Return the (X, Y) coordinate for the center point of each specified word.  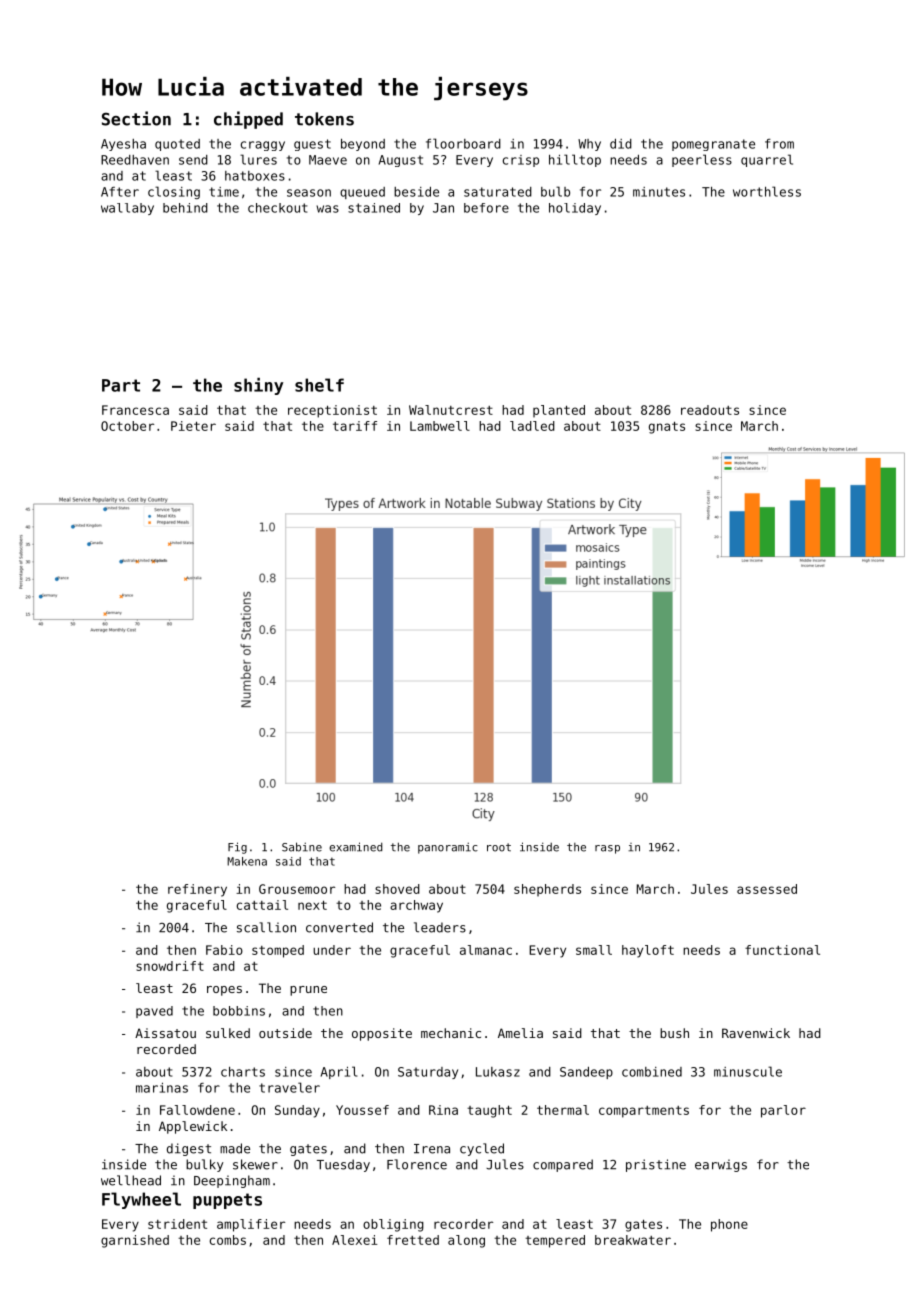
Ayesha (123, 145)
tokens (324, 119)
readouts (710, 410)
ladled (532, 426)
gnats (667, 427)
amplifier (251, 1225)
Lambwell (440, 426)
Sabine (302, 847)
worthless (767, 191)
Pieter (193, 426)
